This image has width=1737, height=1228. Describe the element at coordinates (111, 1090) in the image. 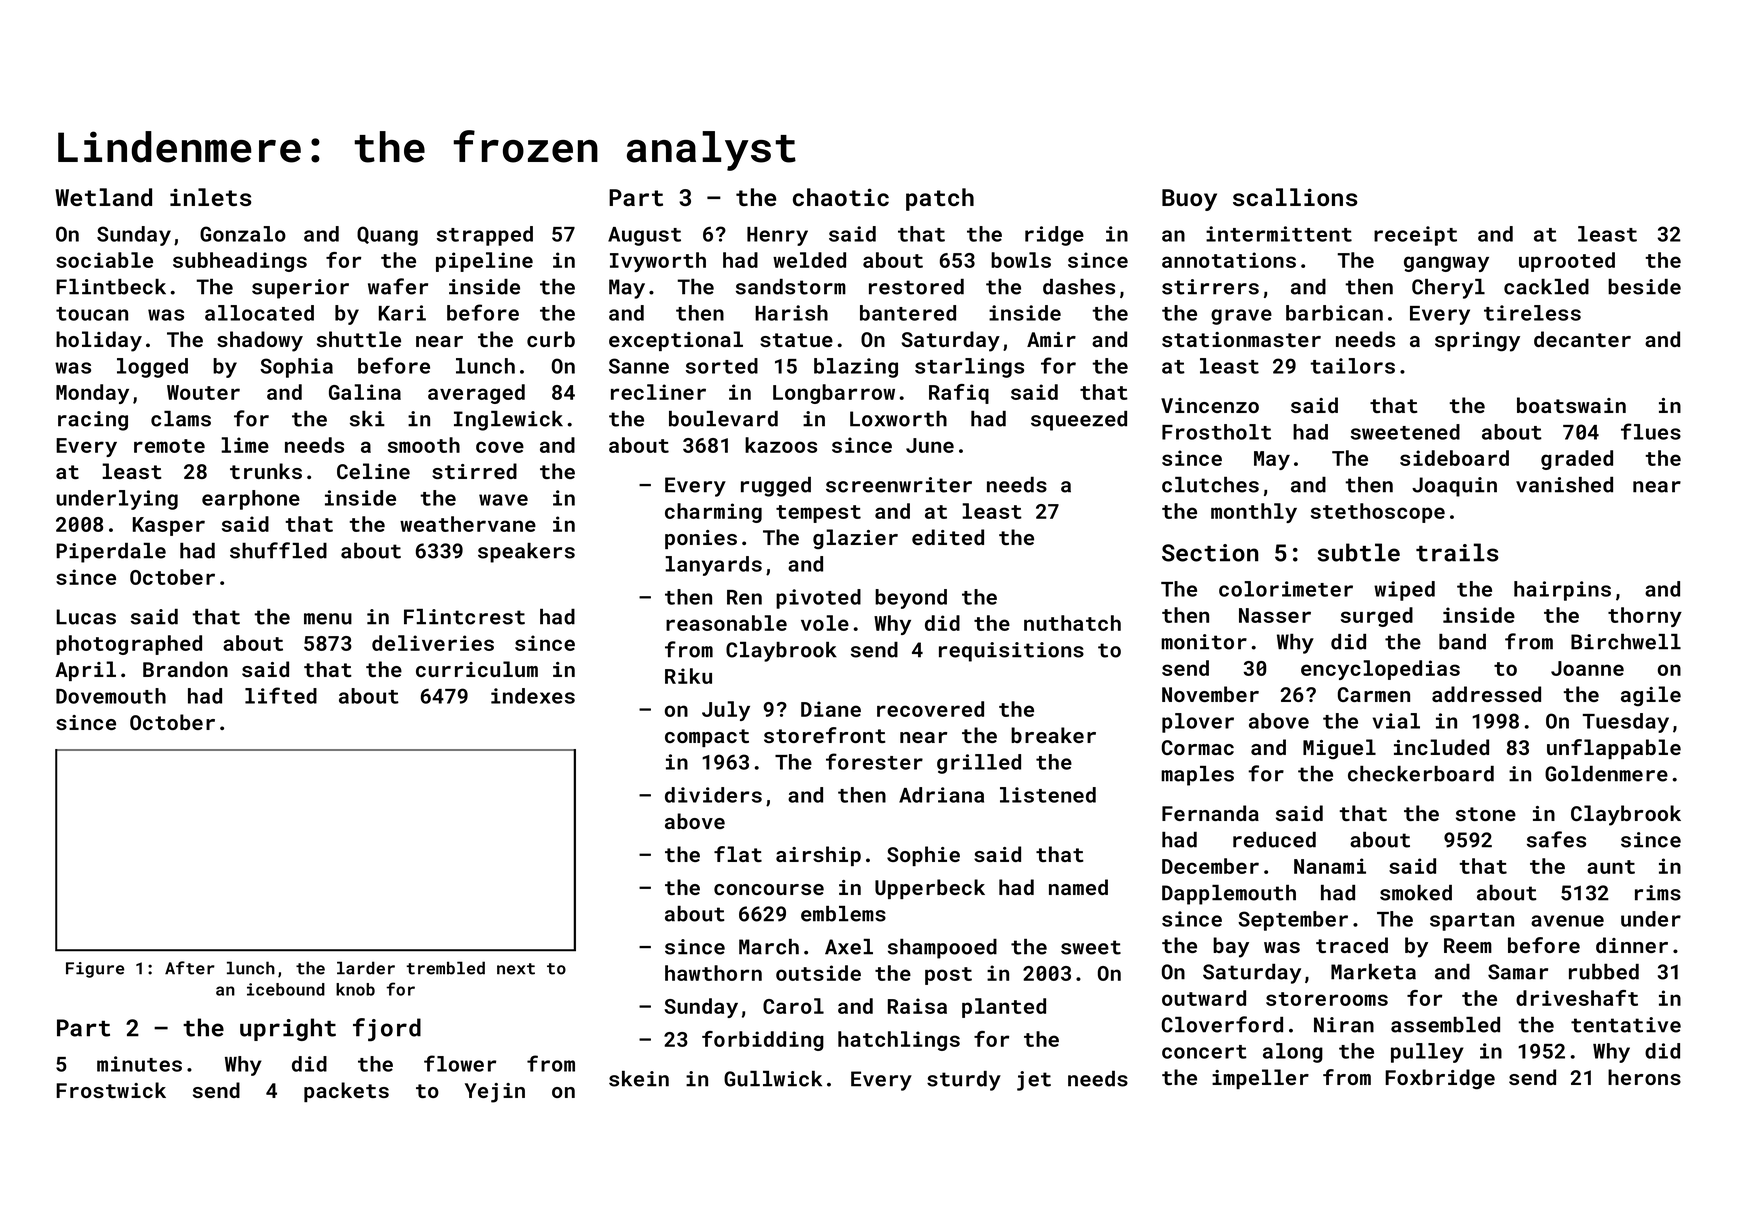

I see `Frostwick` at that location.
